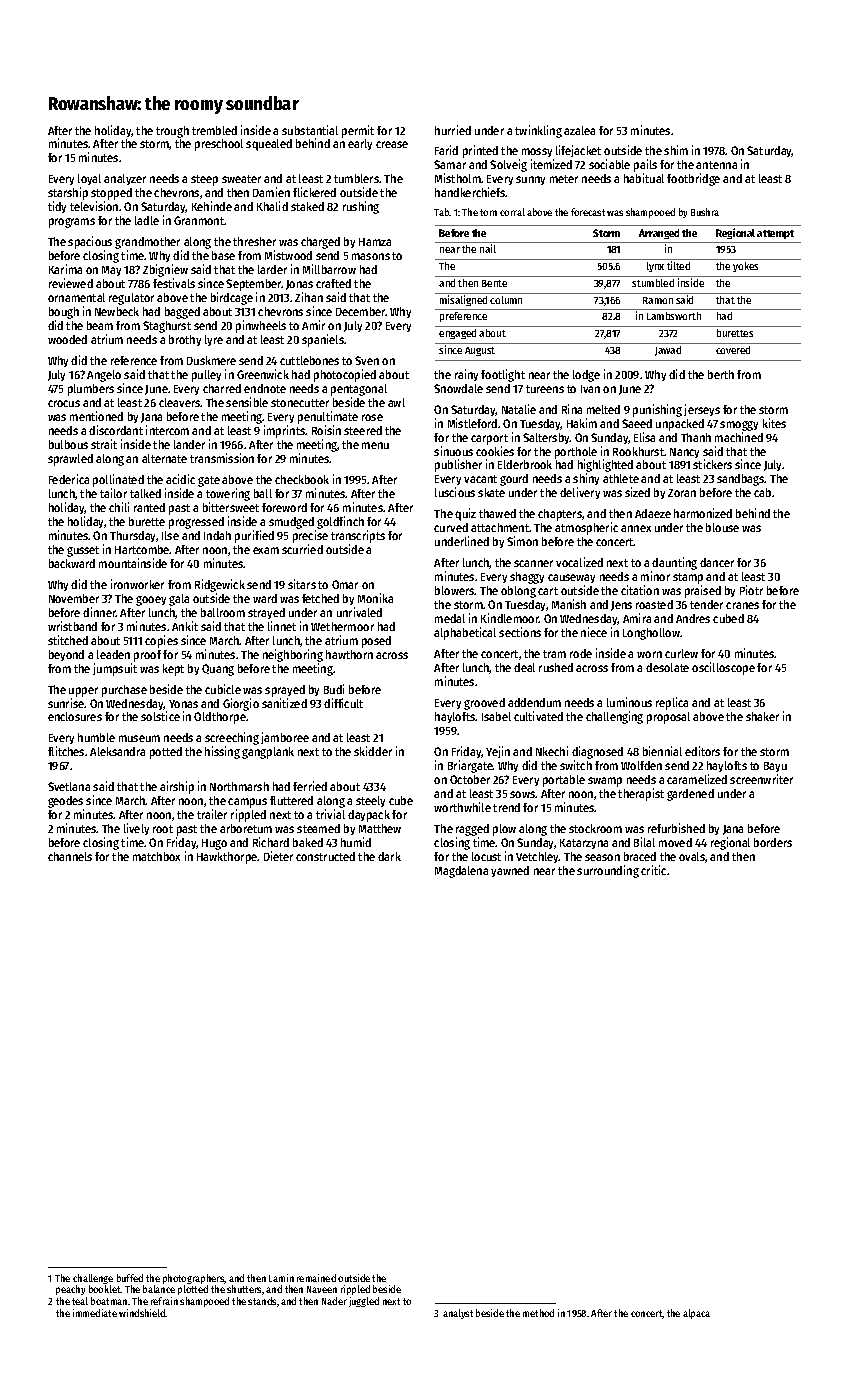 This screenshot has height=1400, width=849. What do you see at coordinates (773, 842) in the screenshot?
I see `borders` at bounding box center [773, 842].
